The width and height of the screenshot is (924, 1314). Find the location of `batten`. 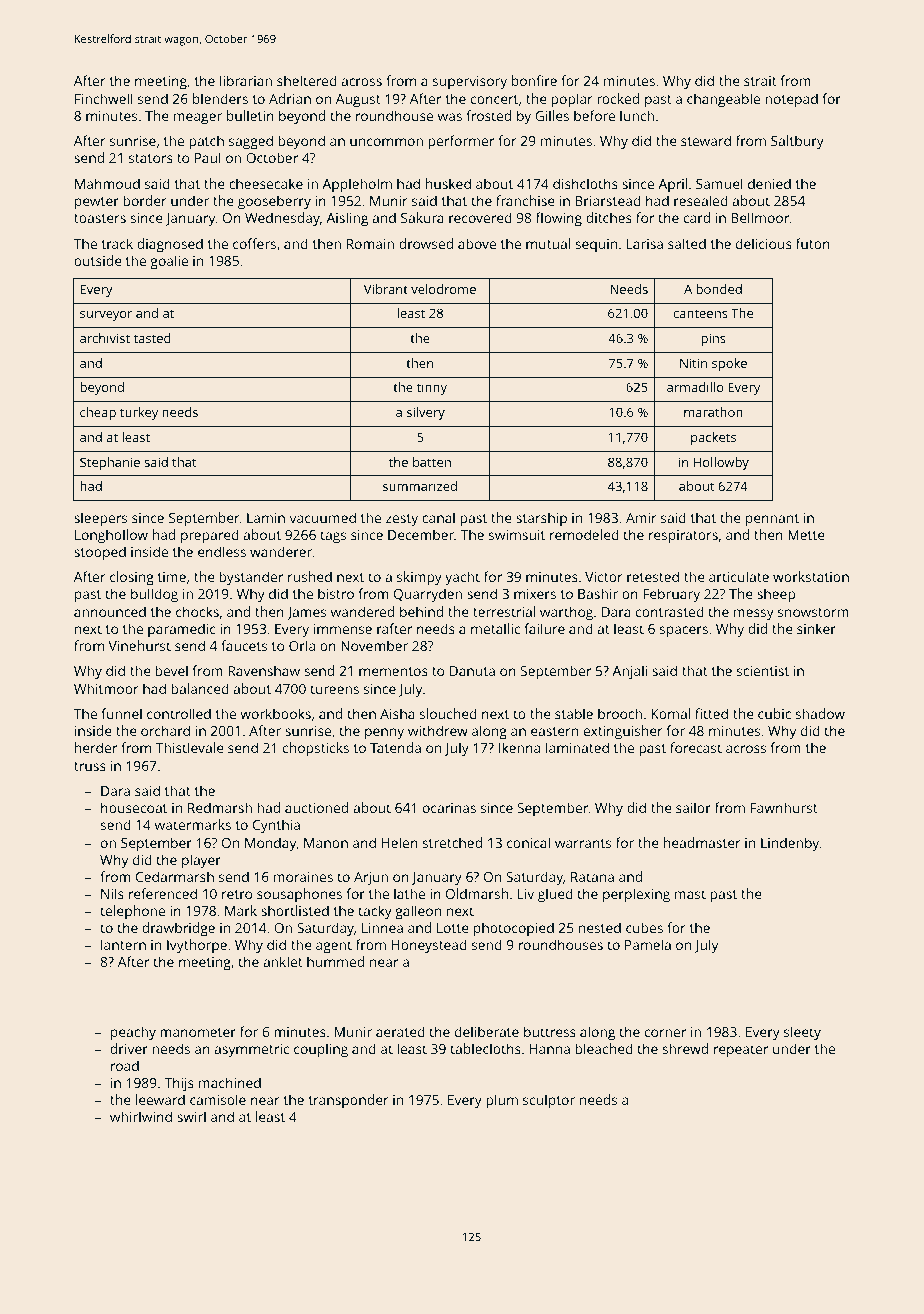

batten is located at coordinates (432, 462).
